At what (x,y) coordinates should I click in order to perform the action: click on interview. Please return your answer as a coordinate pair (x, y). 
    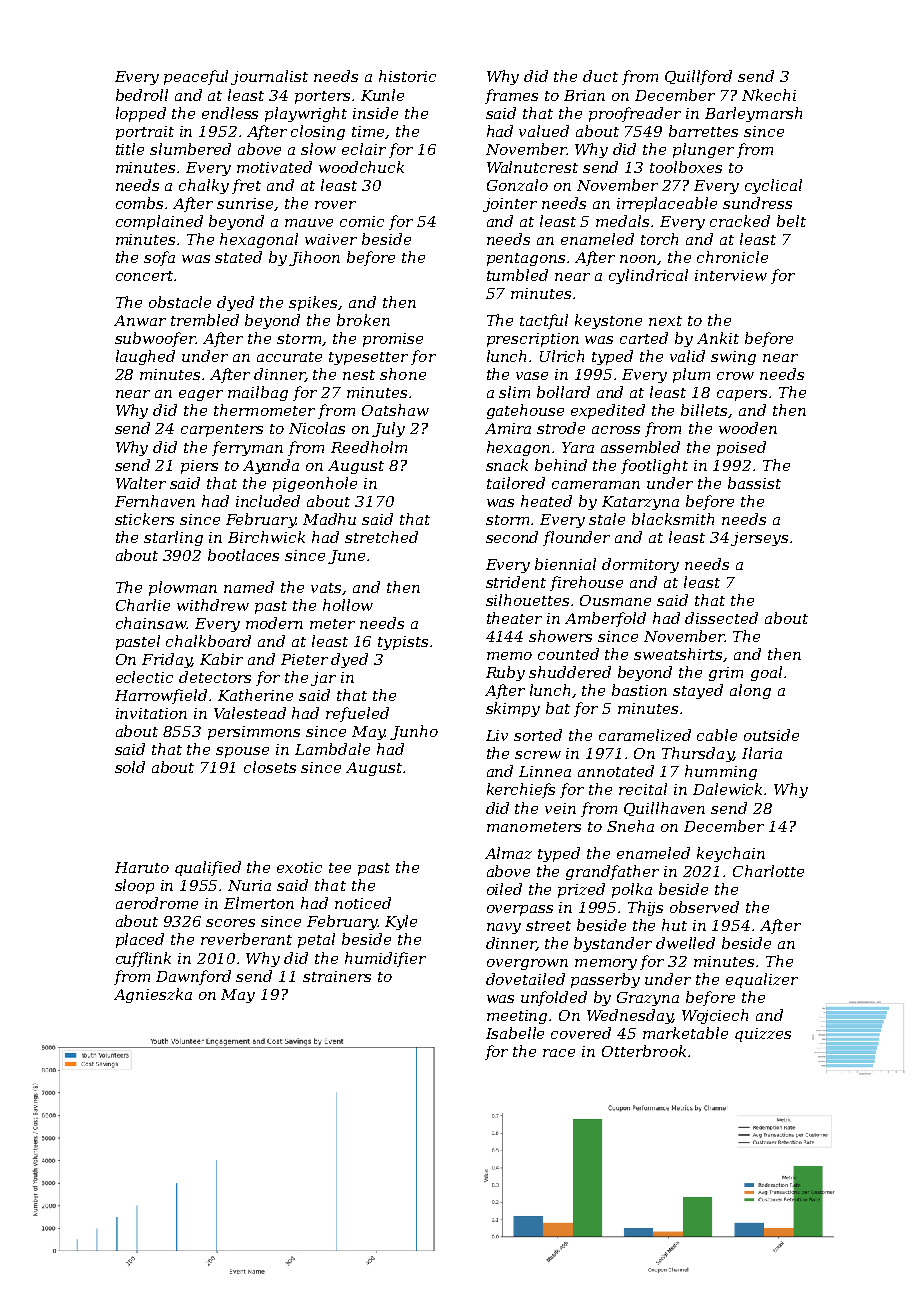
    Looking at the image, I should click on (731, 275).
